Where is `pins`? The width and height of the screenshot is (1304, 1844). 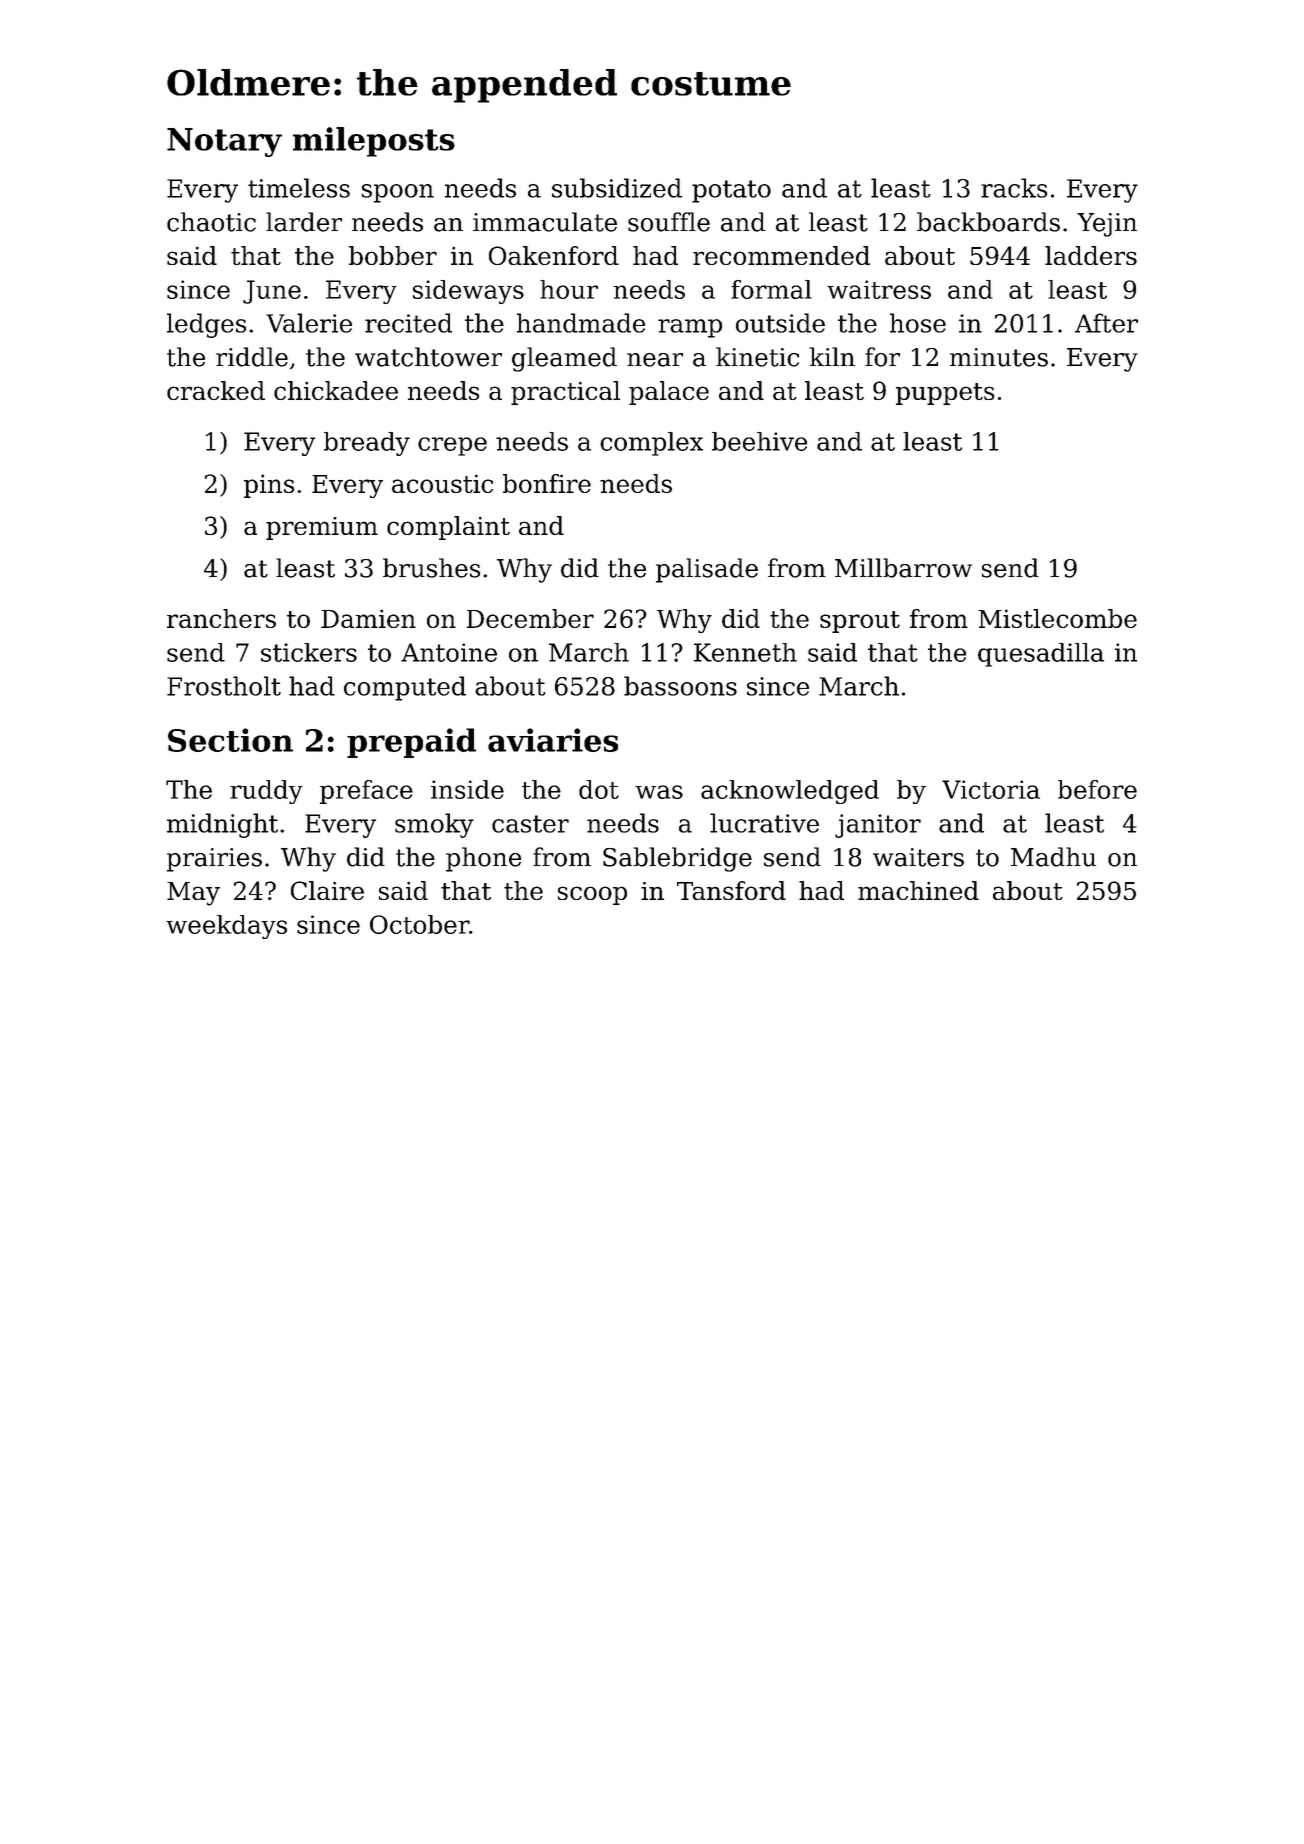
pins is located at coordinates (269, 486).
